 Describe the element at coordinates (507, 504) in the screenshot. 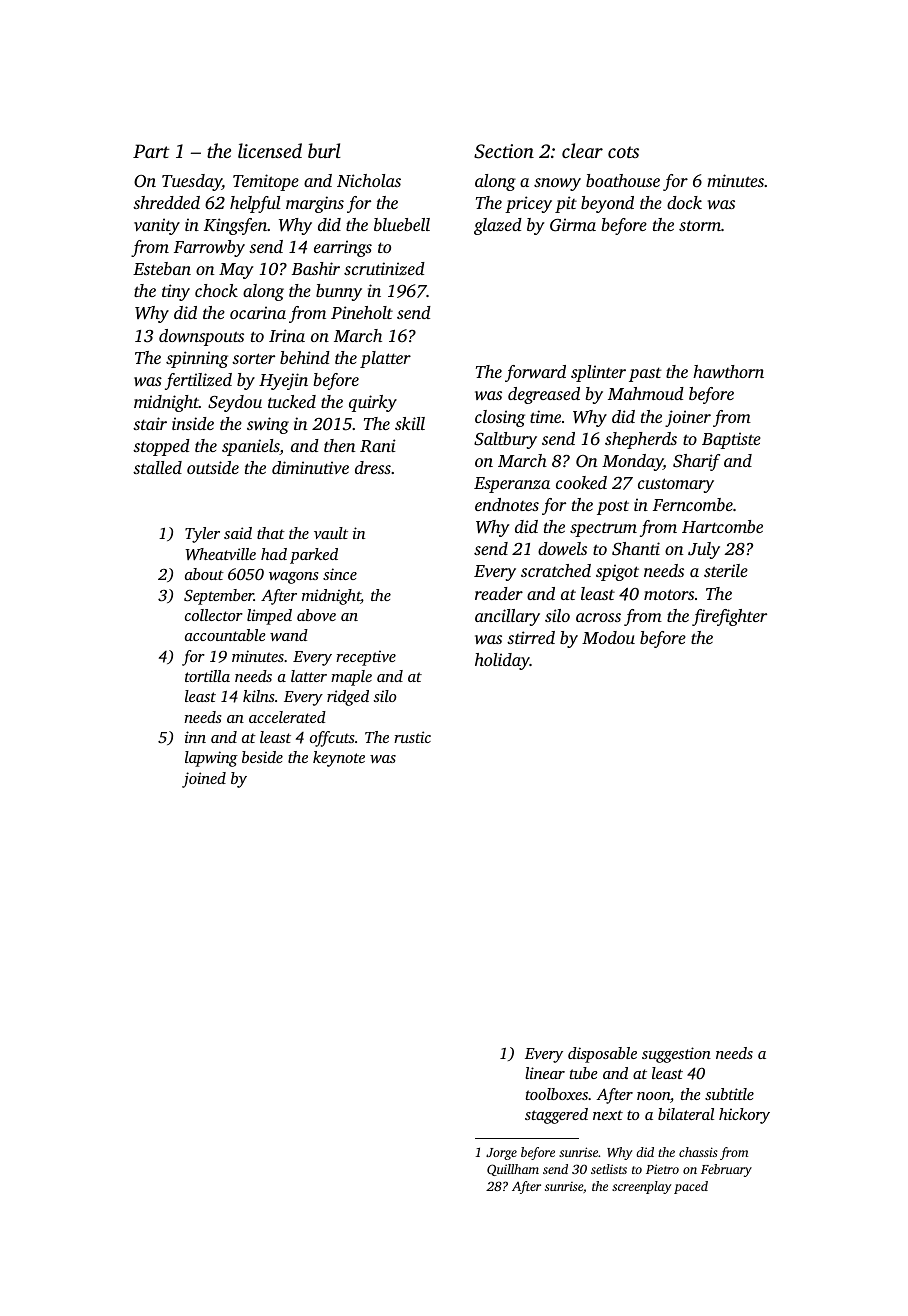

I see `endnotes` at that location.
